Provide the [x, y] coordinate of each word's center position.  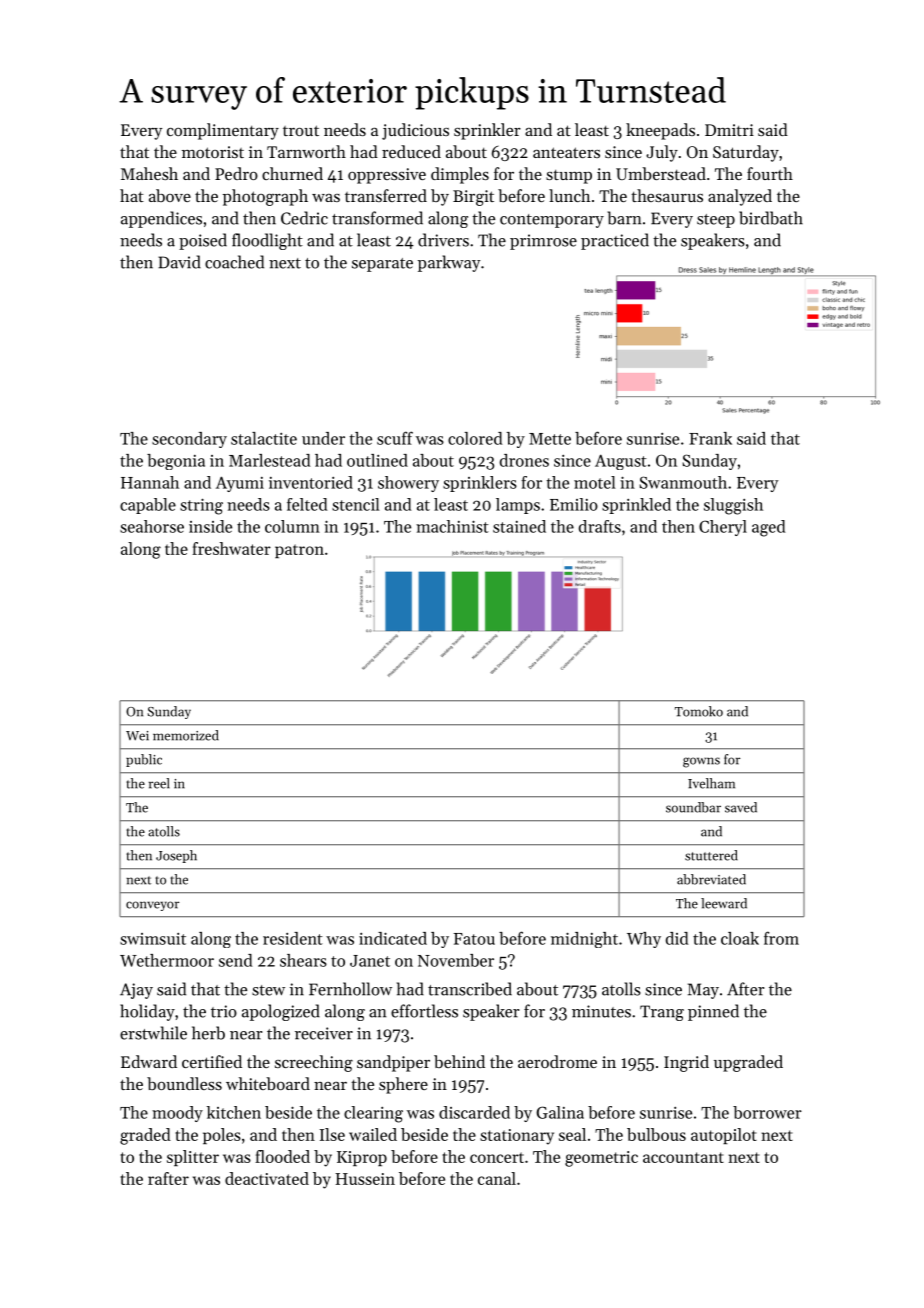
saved [741, 807]
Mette [550, 439]
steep [716, 221]
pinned [713, 1012]
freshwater [231, 548]
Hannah [150, 482]
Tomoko [699, 711]
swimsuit [153, 939]
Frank [710, 438]
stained [519, 526]
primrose [543, 242]
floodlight [267, 241]
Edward [149, 1061]
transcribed [470, 989]
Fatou [474, 939]
